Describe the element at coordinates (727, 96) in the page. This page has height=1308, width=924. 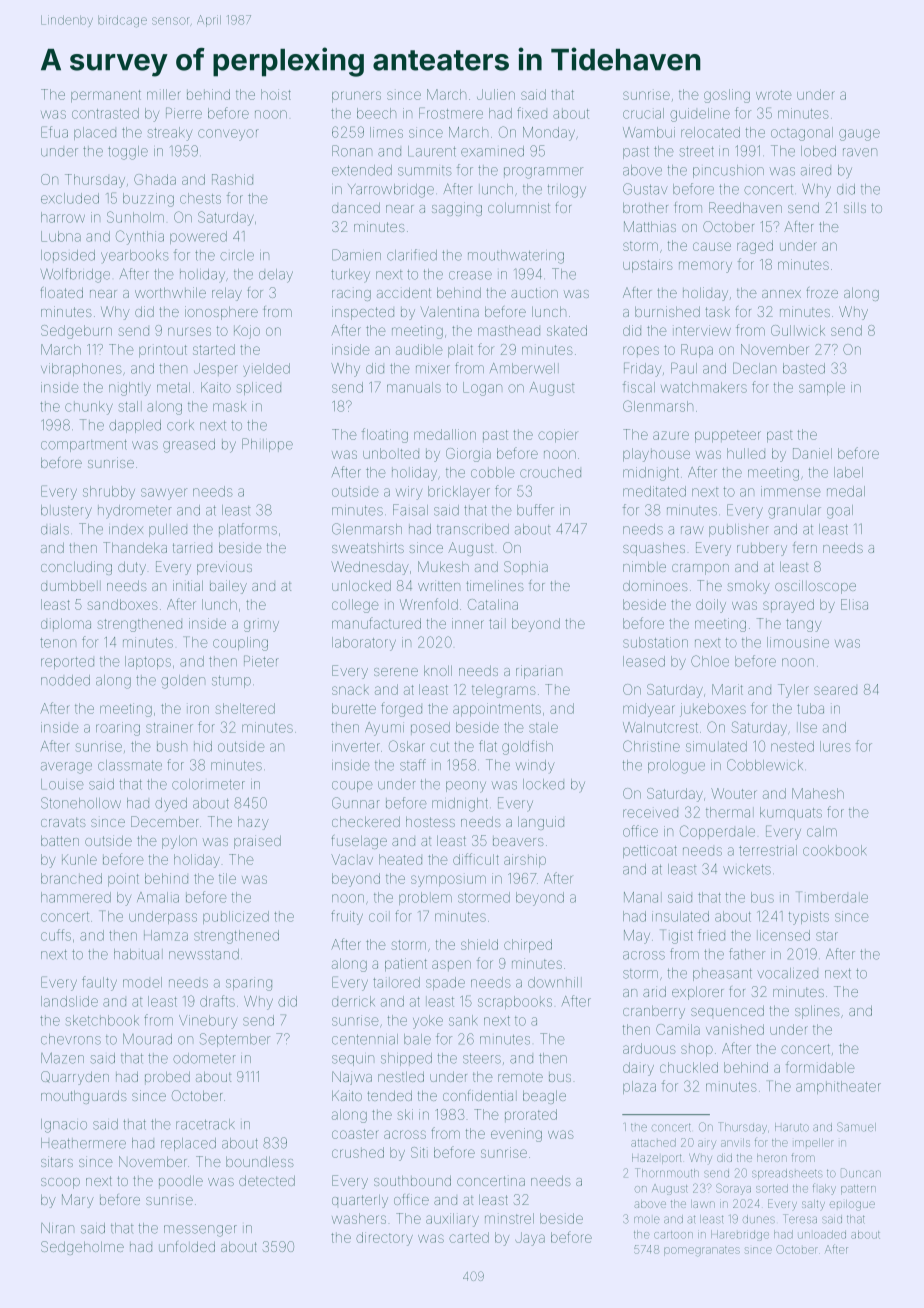
I see `gosling` at that location.
